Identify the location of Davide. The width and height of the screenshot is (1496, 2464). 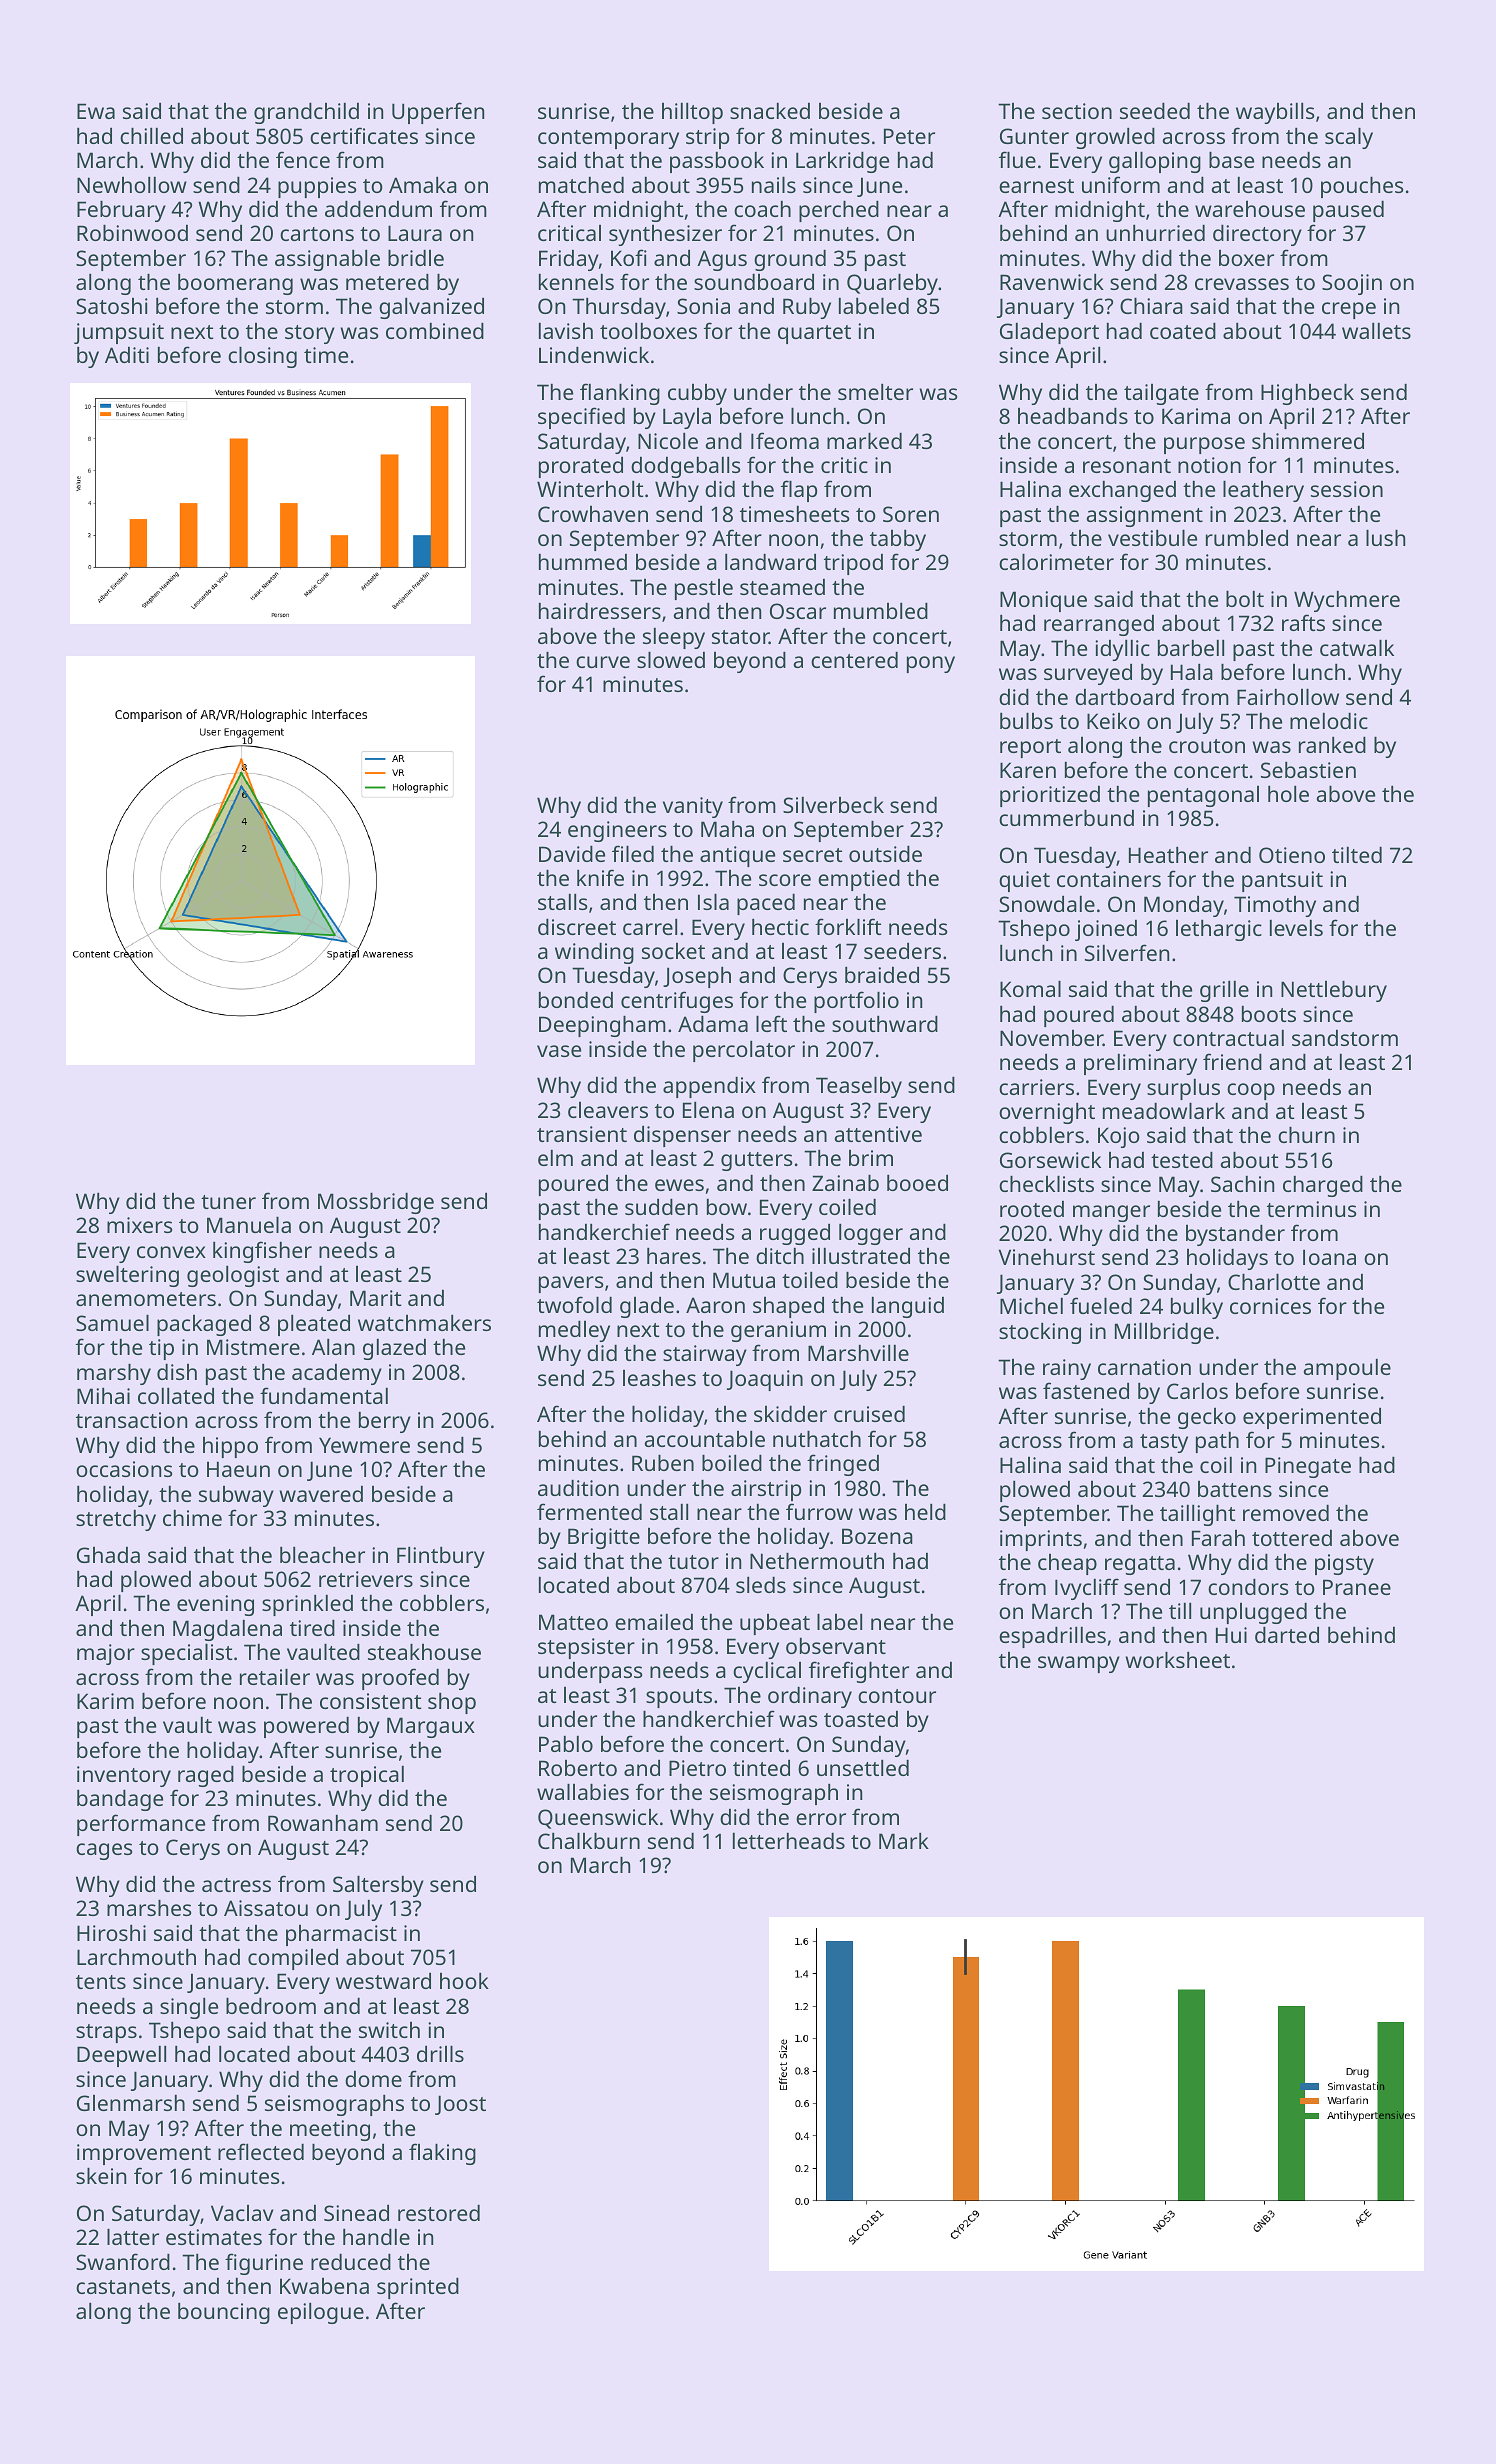
(572, 853).
